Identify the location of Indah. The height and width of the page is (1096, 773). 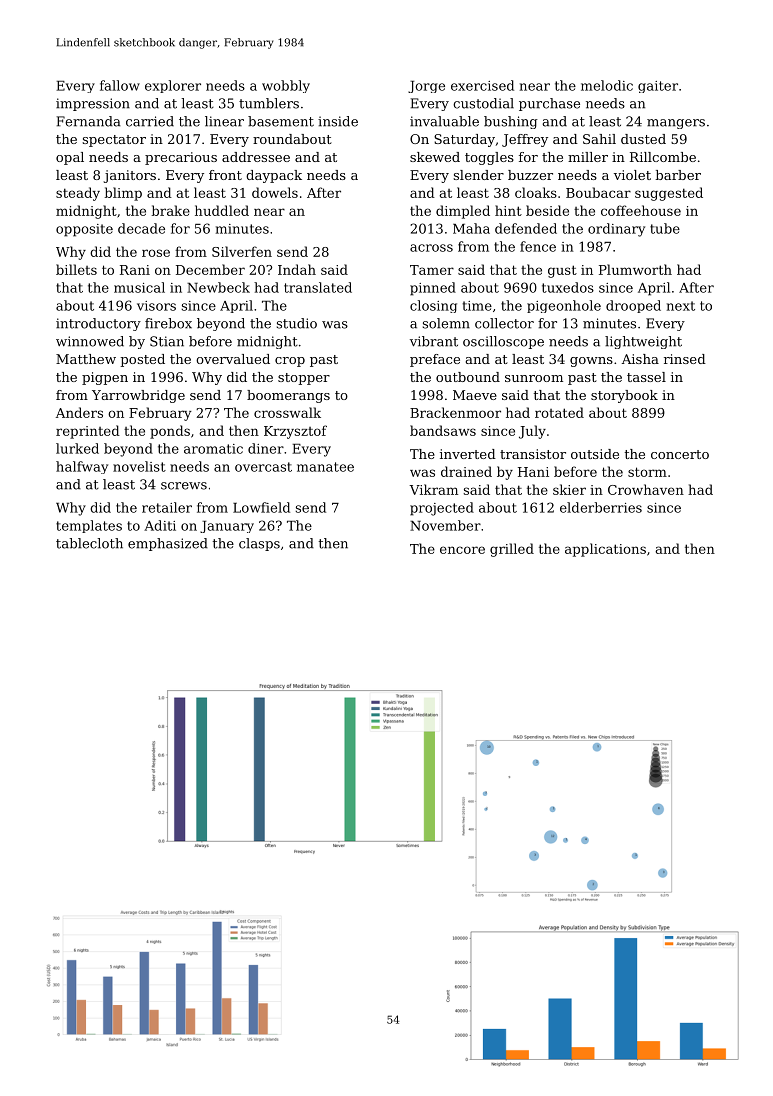
(297, 269).
